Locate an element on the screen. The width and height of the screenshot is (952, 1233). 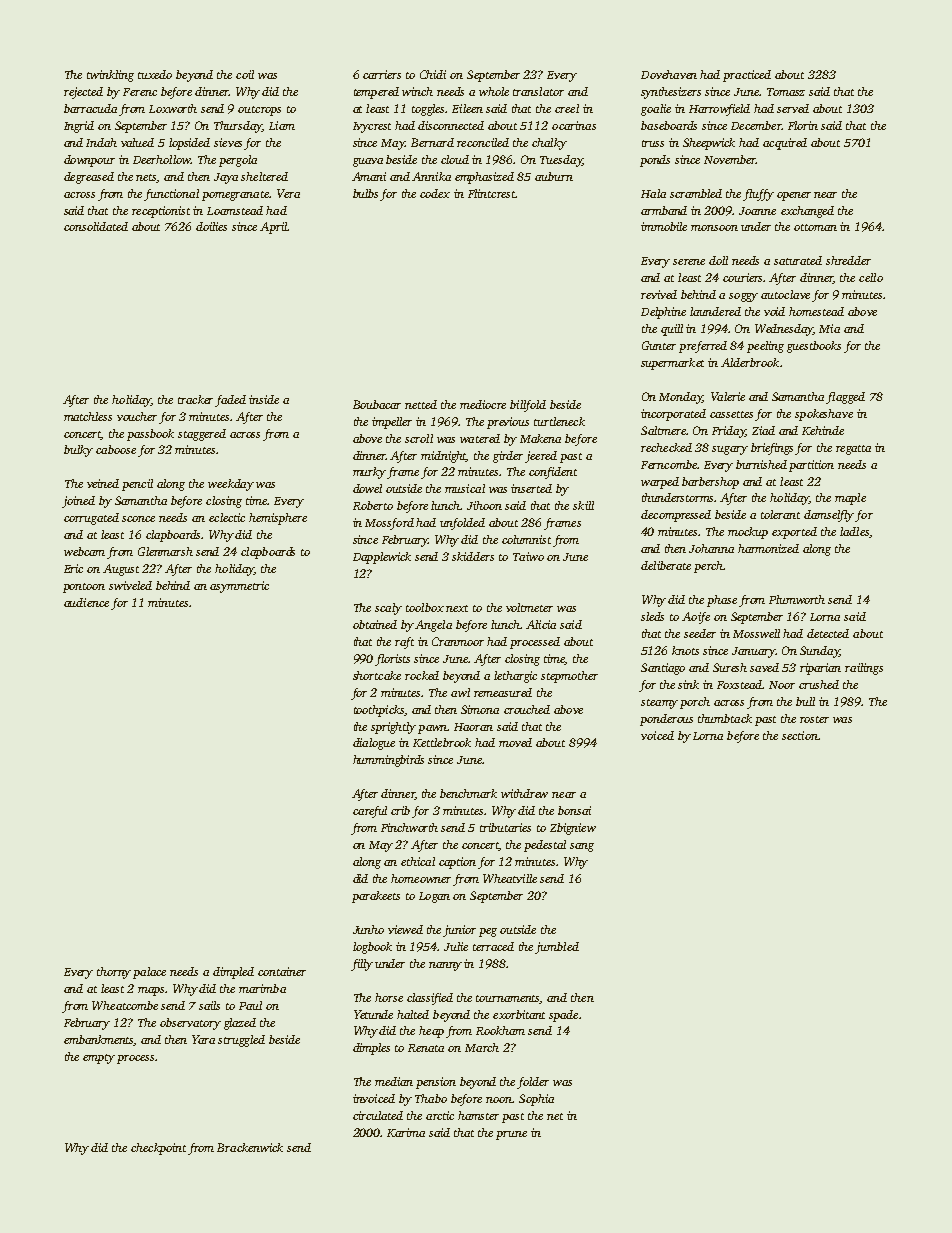
joined is located at coordinates (78, 502).
